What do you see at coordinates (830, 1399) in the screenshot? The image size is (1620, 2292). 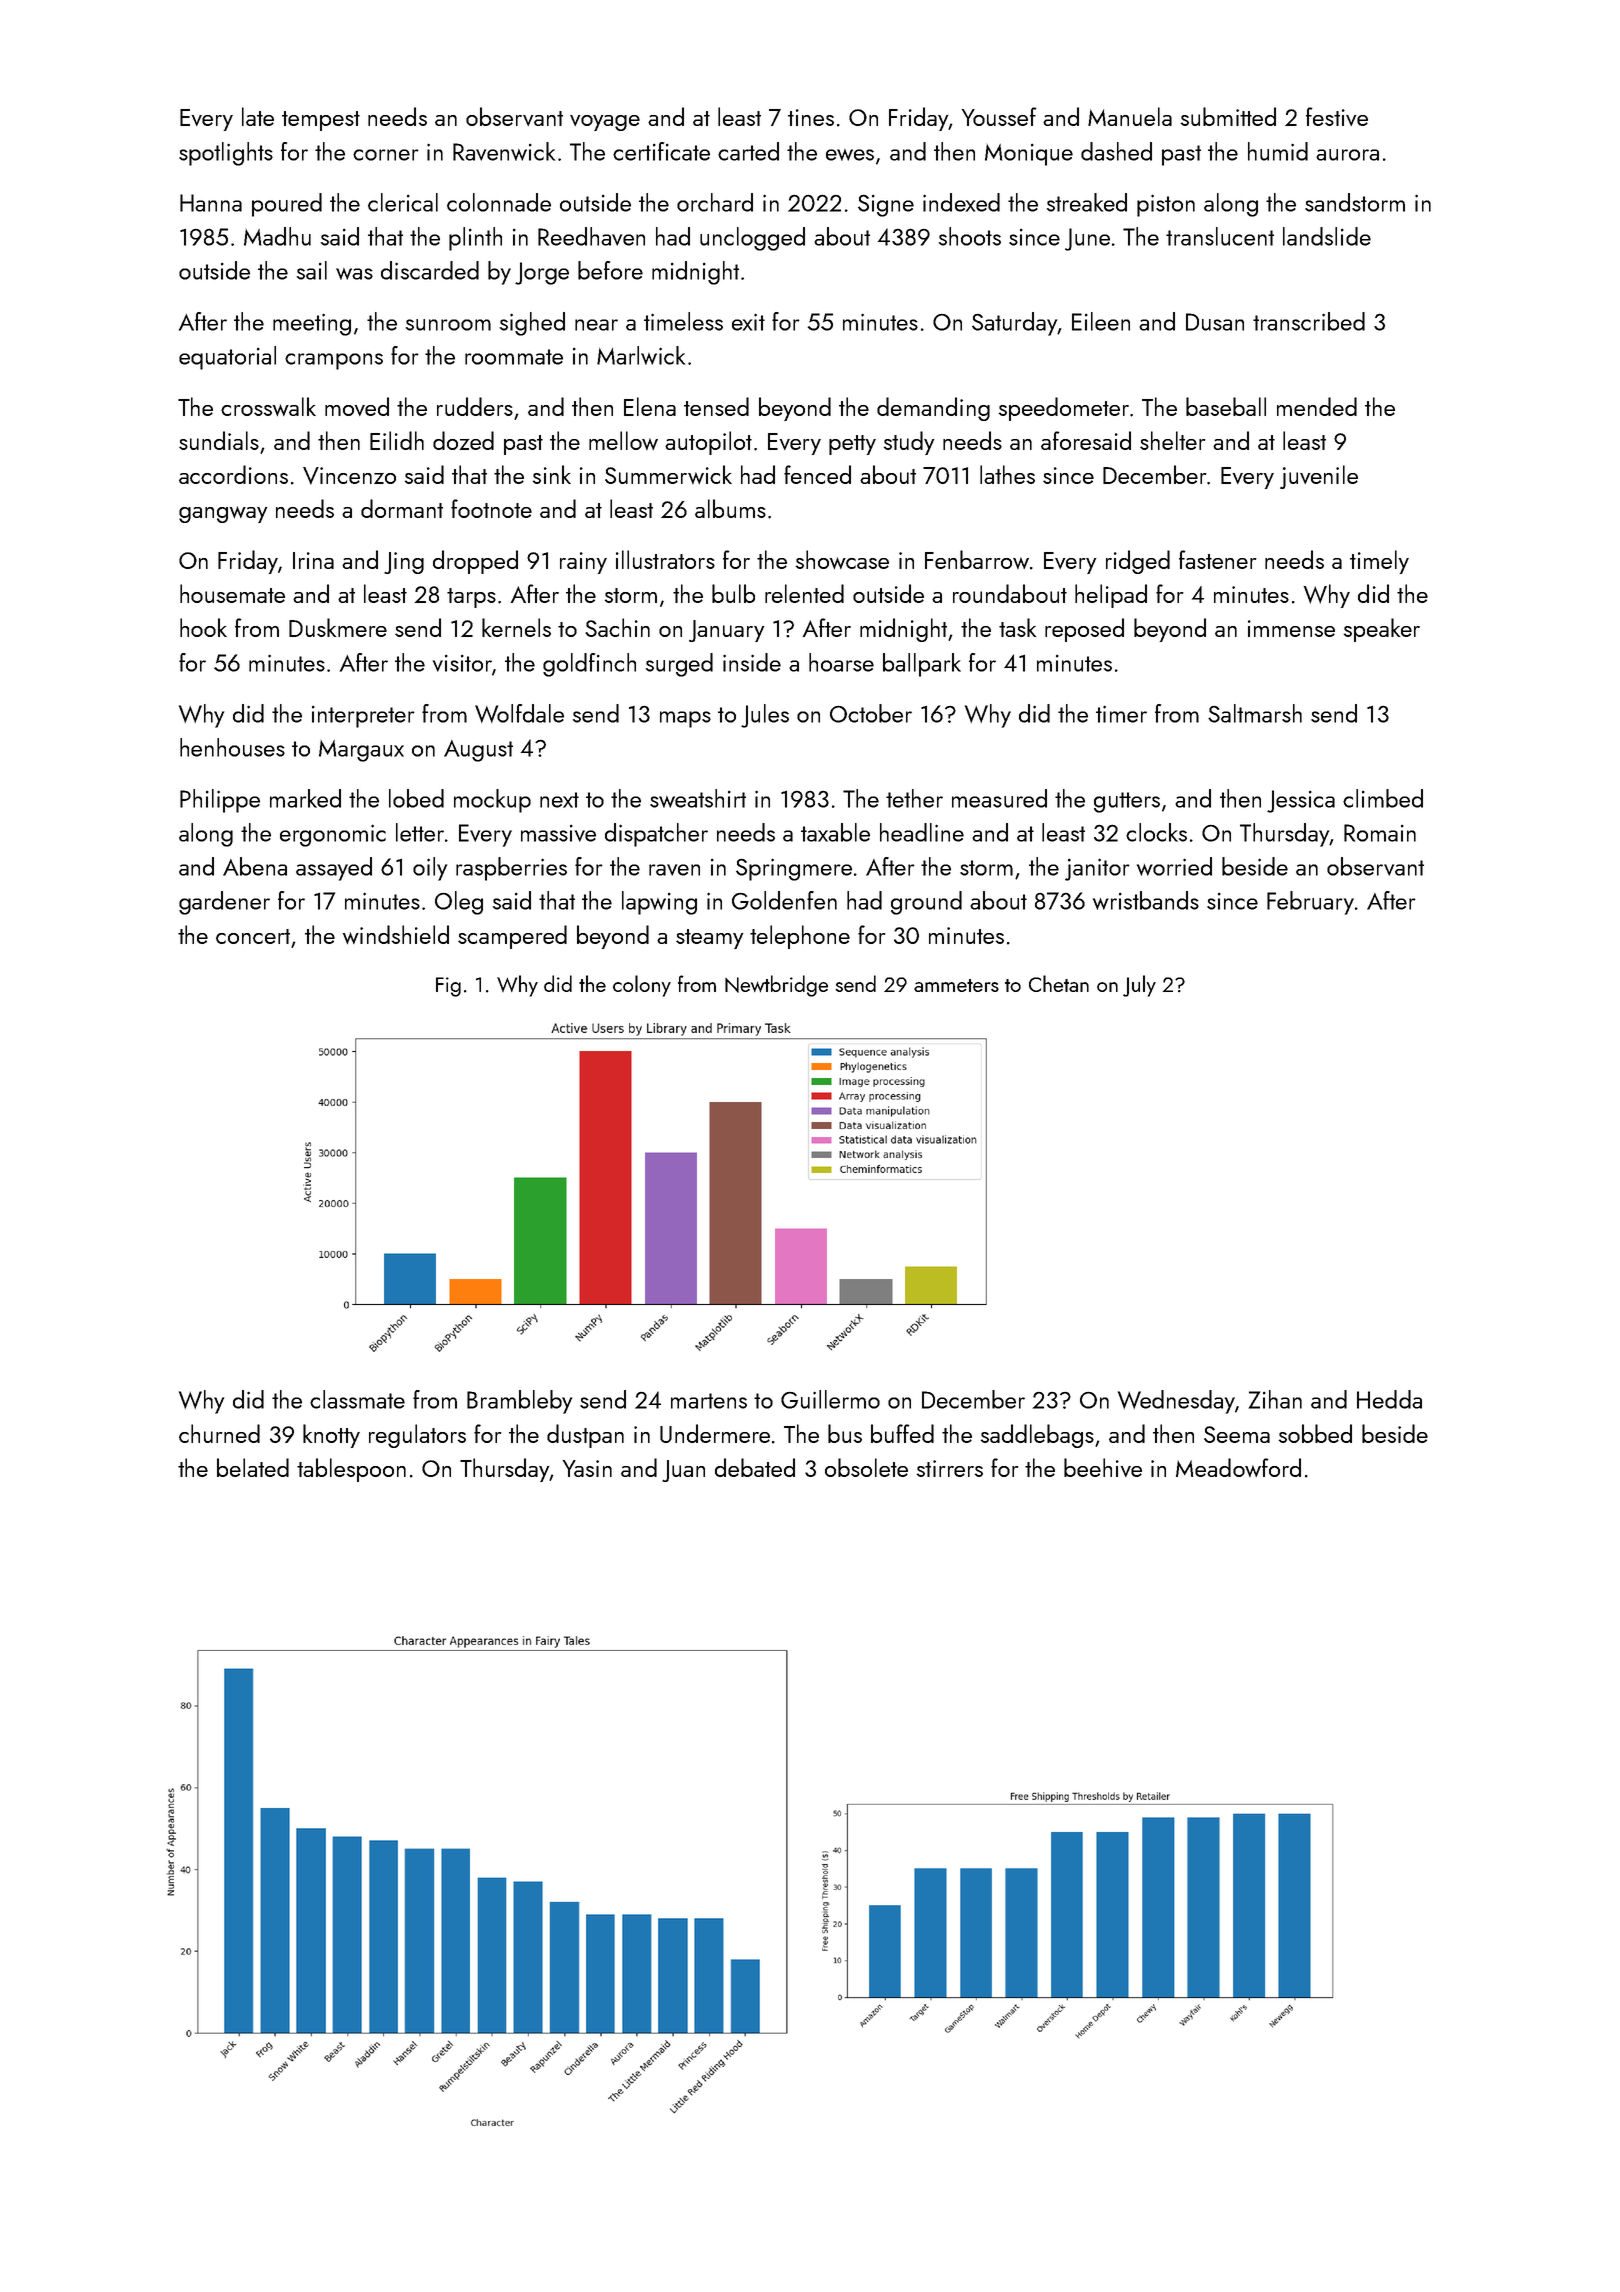 I see `Guillermo` at bounding box center [830, 1399].
